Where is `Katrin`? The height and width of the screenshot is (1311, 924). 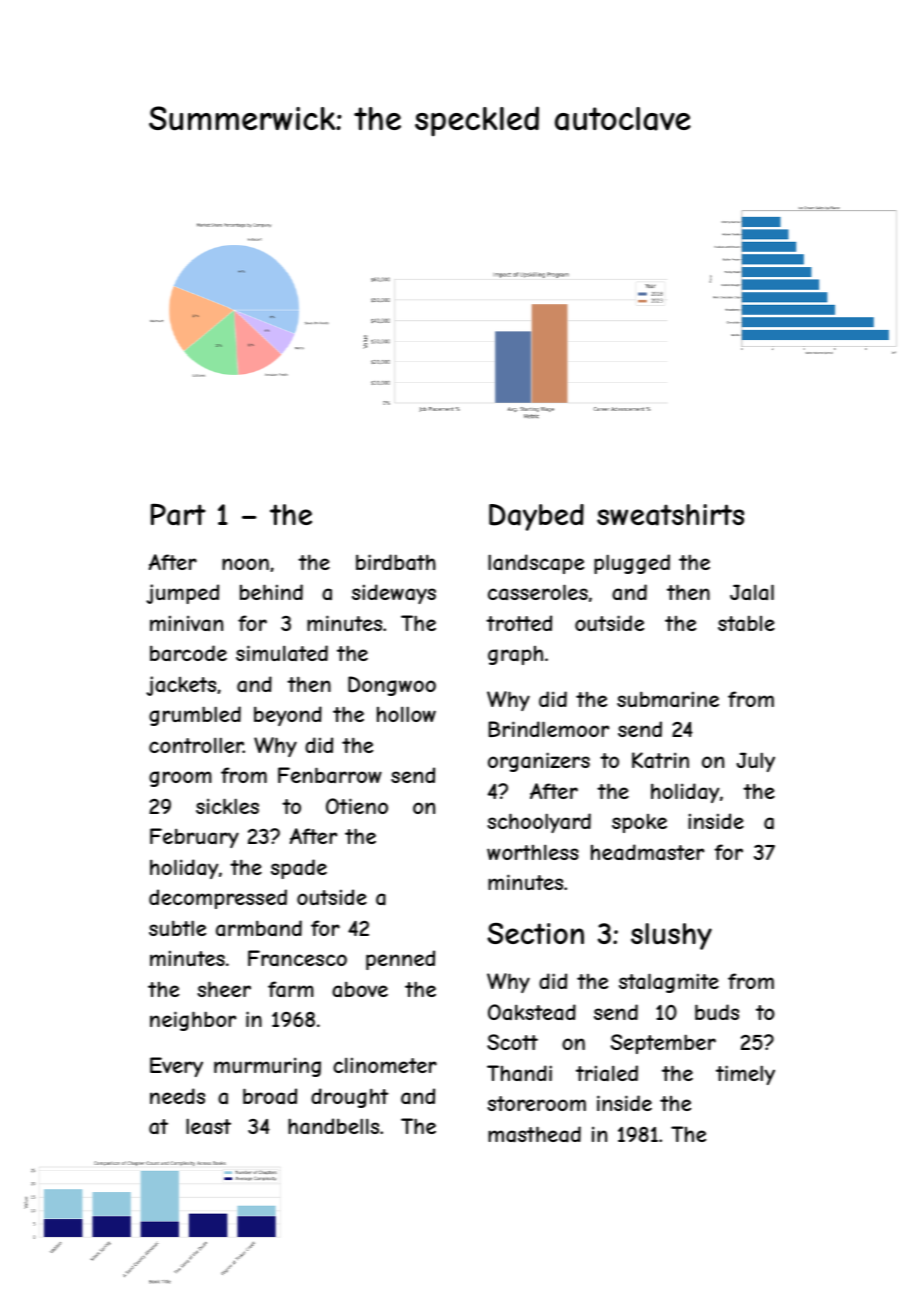 Katrin is located at coordinates (660, 760).
